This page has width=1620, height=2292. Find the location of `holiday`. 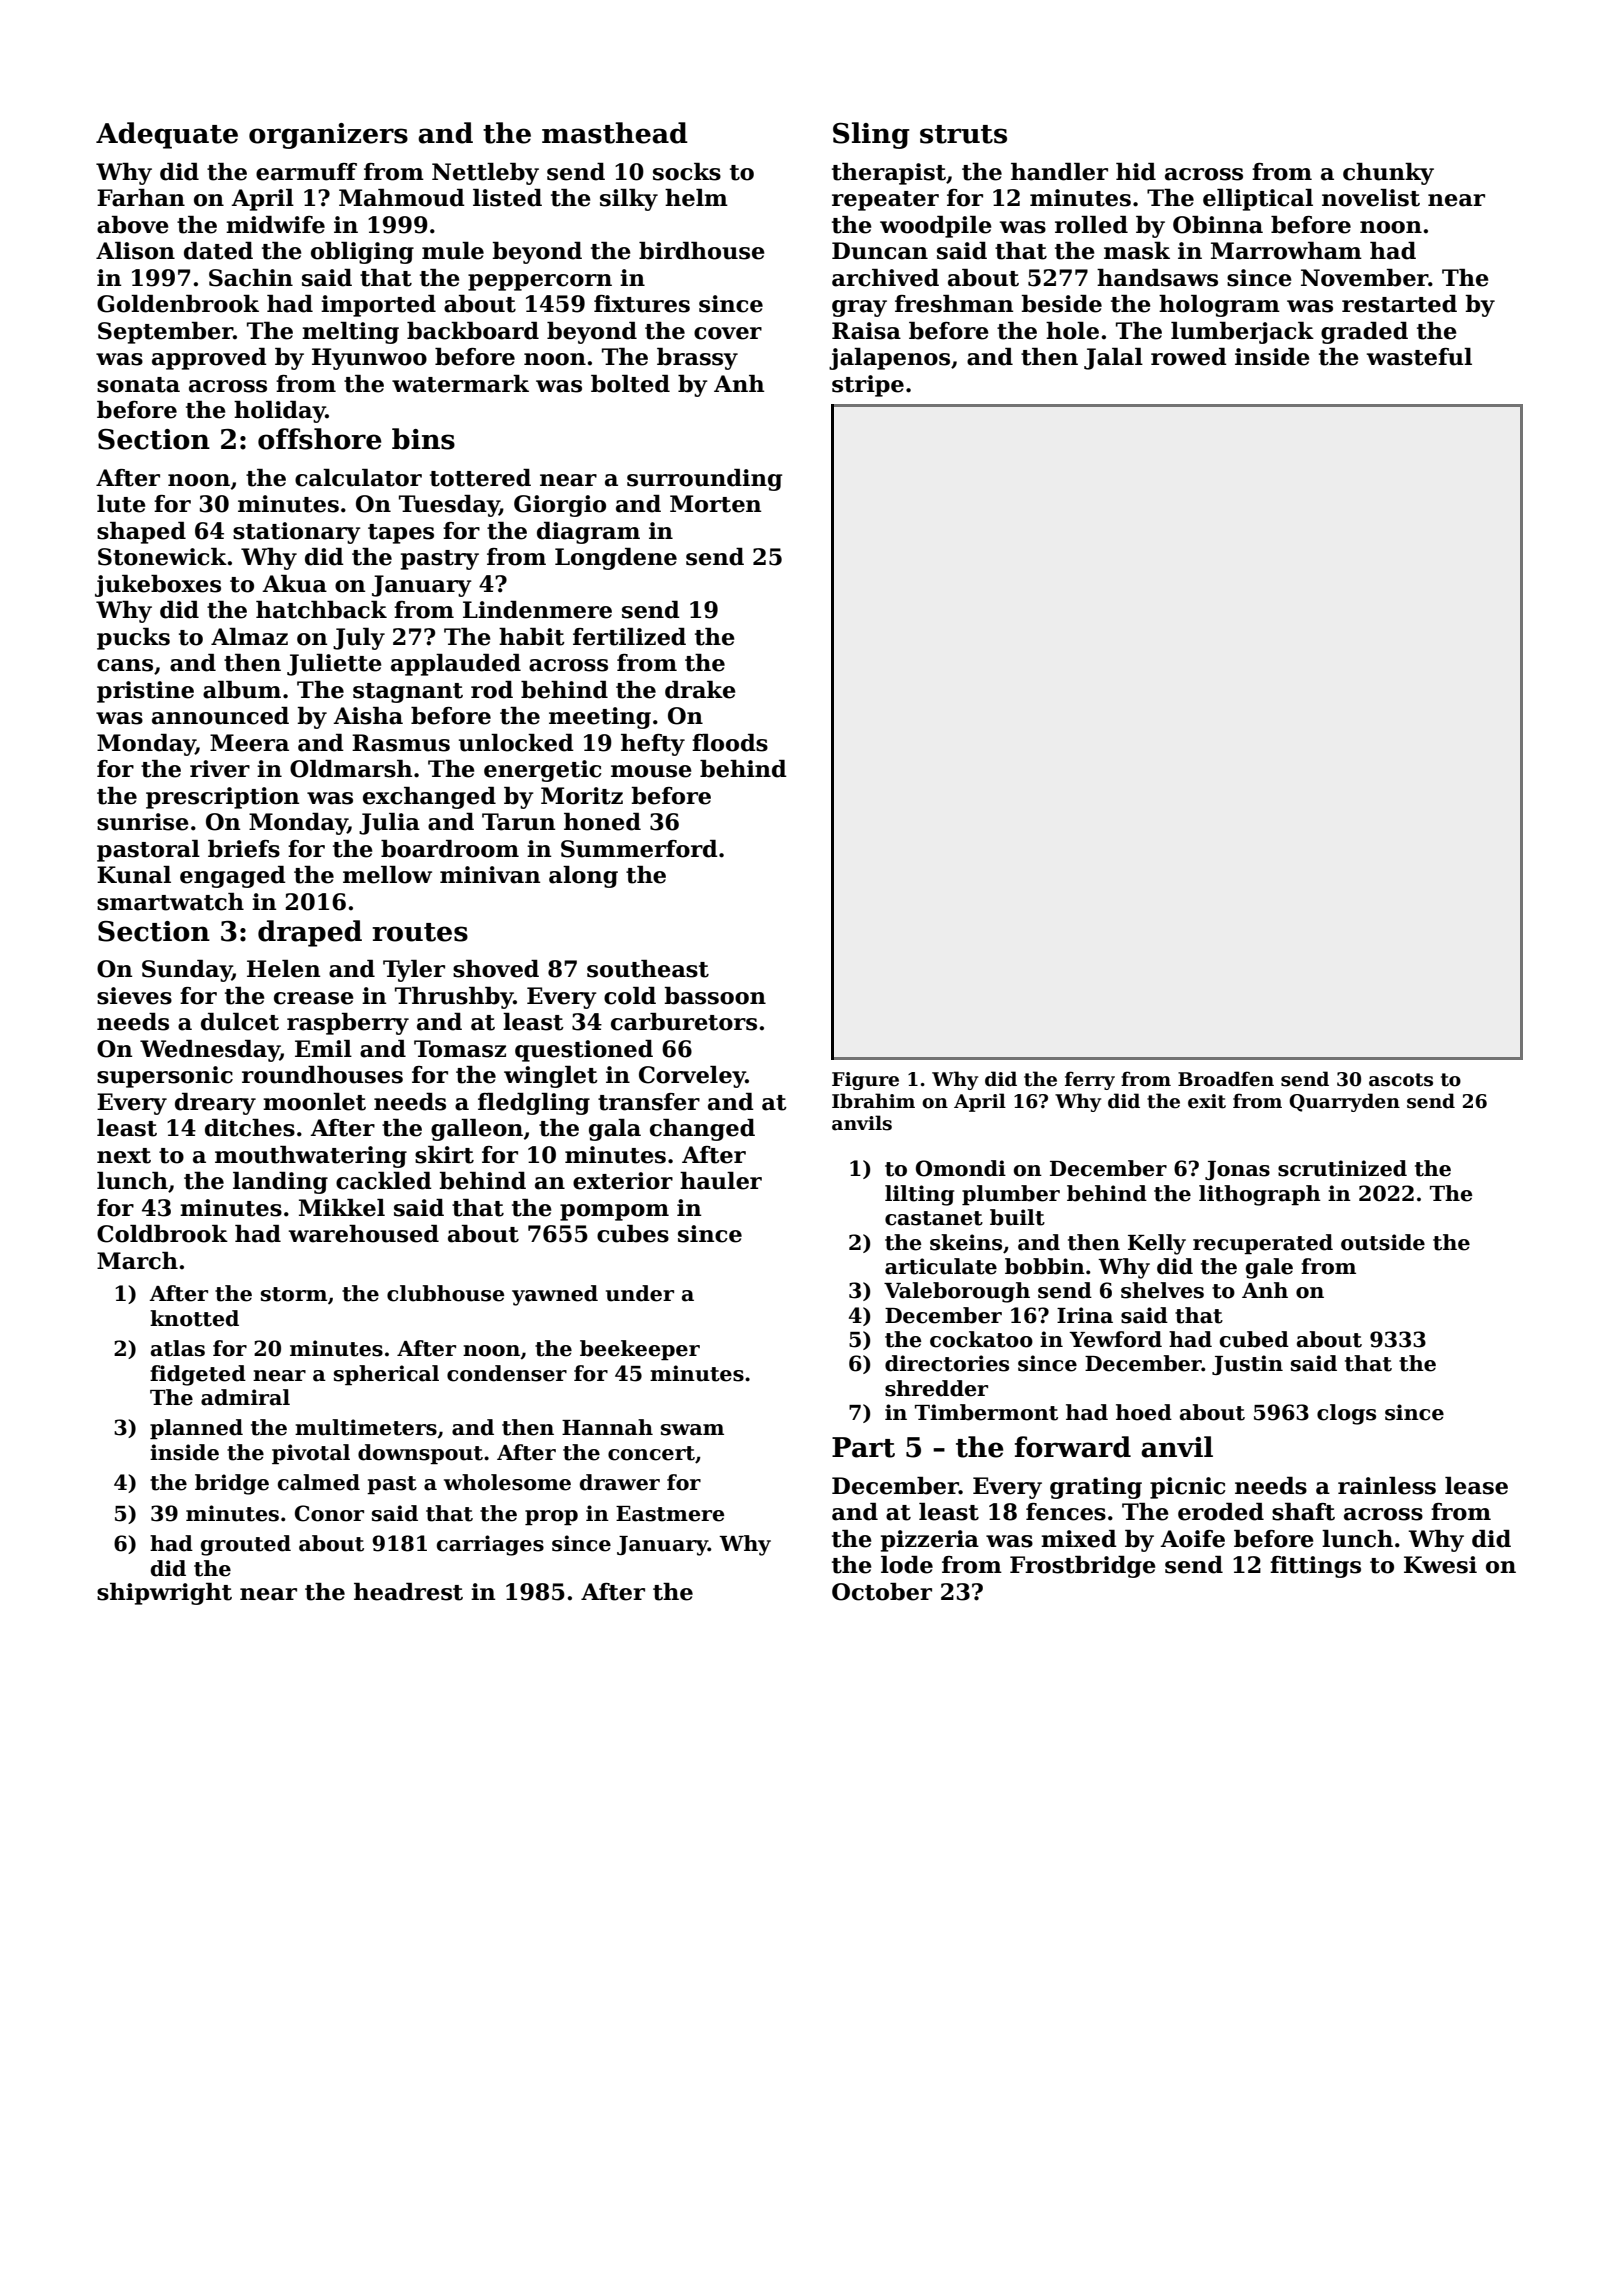

holiday is located at coordinates (280, 412).
